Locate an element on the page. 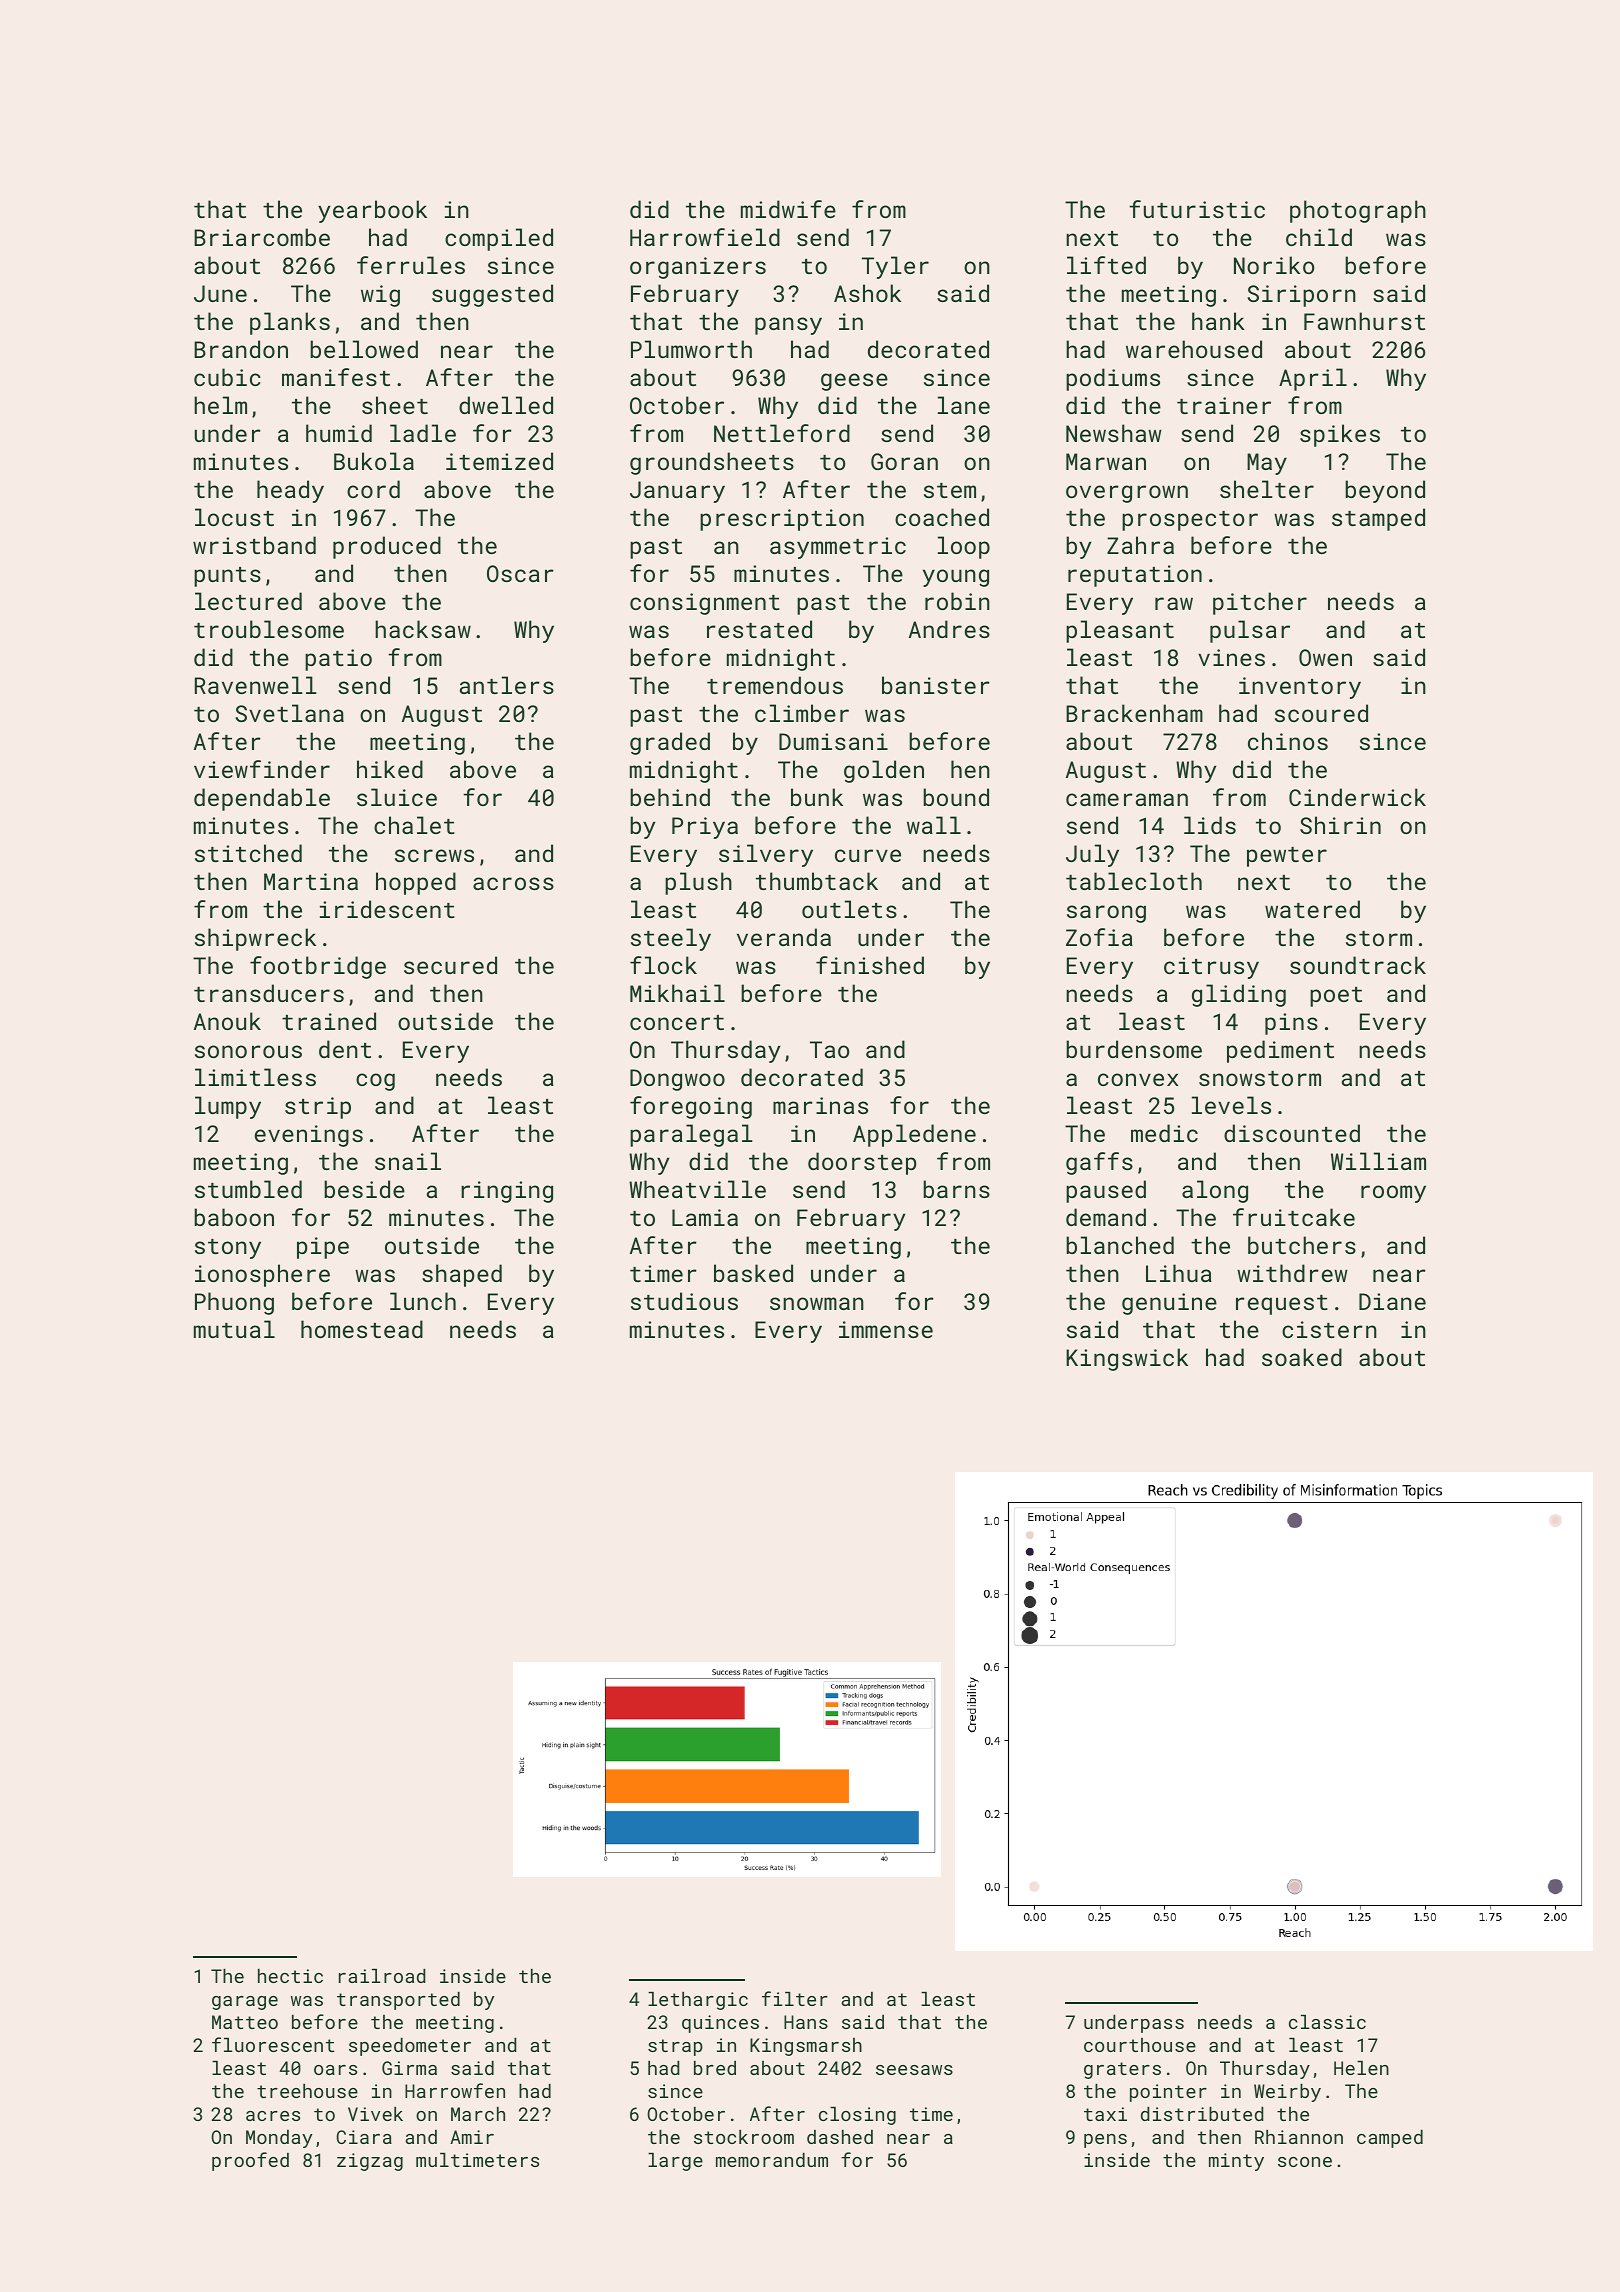 The image size is (1620, 2292). filter is located at coordinates (795, 1998).
